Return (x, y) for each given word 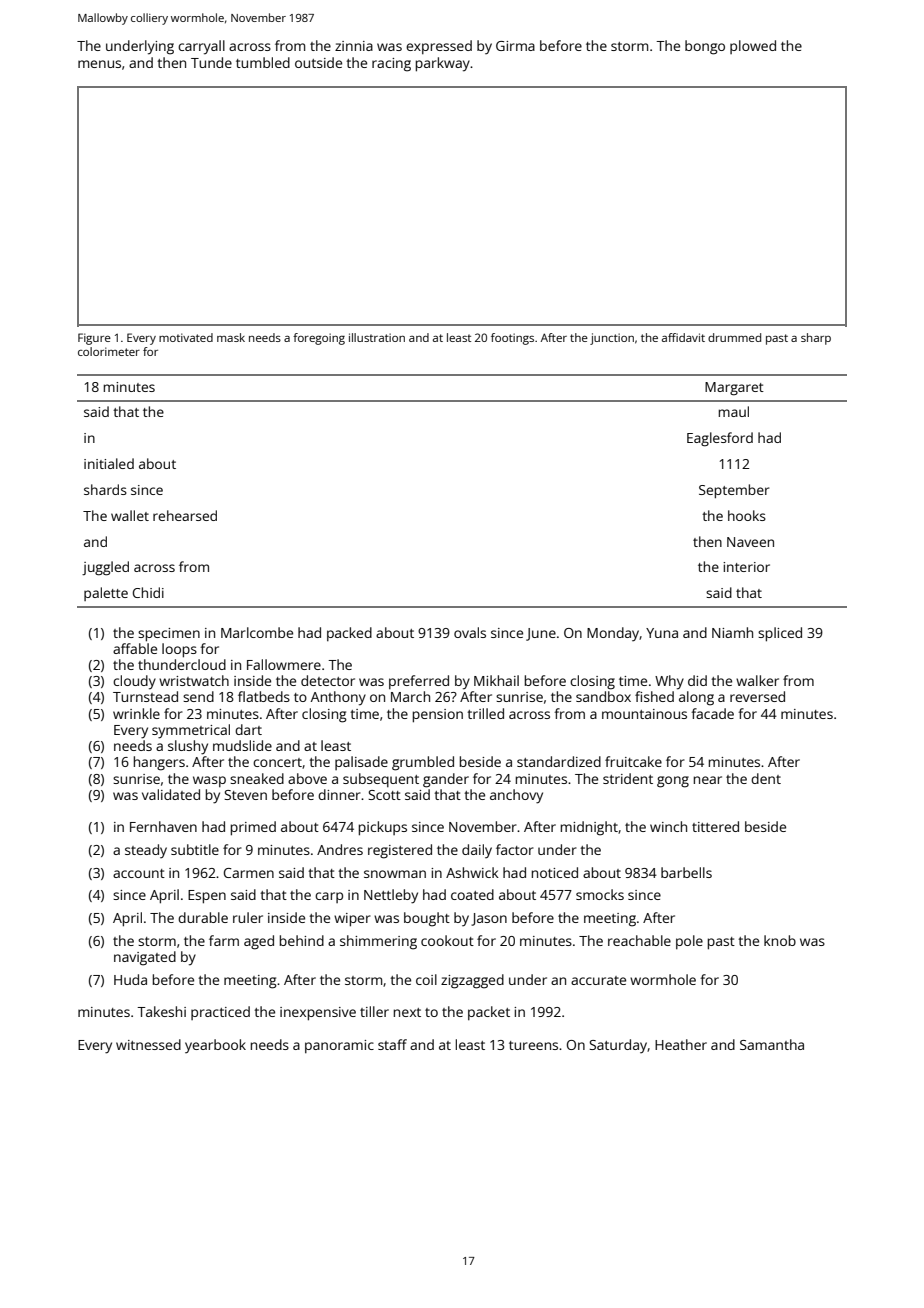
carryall (201, 47)
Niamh (732, 632)
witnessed (148, 1044)
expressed (439, 47)
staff (392, 1044)
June (541, 634)
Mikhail (496, 680)
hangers (159, 763)
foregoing (319, 339)
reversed (757, 696)
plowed (753, 47)
